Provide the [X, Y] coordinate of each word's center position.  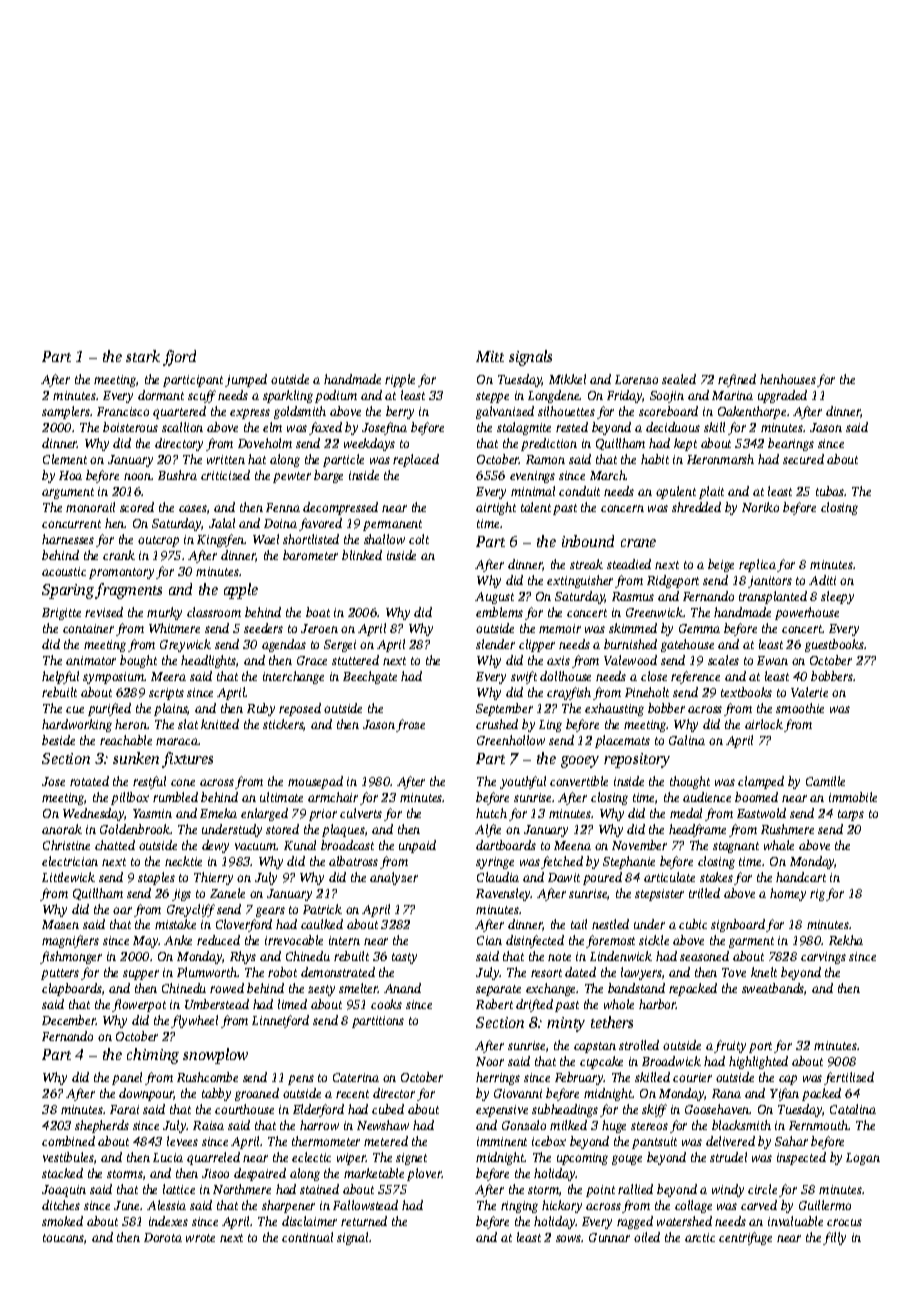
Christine [66, 845]
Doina [280, 523]
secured [803, 459]
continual [307, 1237]
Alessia [166, 1205]
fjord [179, 358]
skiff [654, 1110]
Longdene [554, 396]
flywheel [194, 1021]
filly [834, 1238]
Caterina [356, 1077]
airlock [764, 724]
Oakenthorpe [752, 412]
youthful [523, 782]
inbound [588, 541]
